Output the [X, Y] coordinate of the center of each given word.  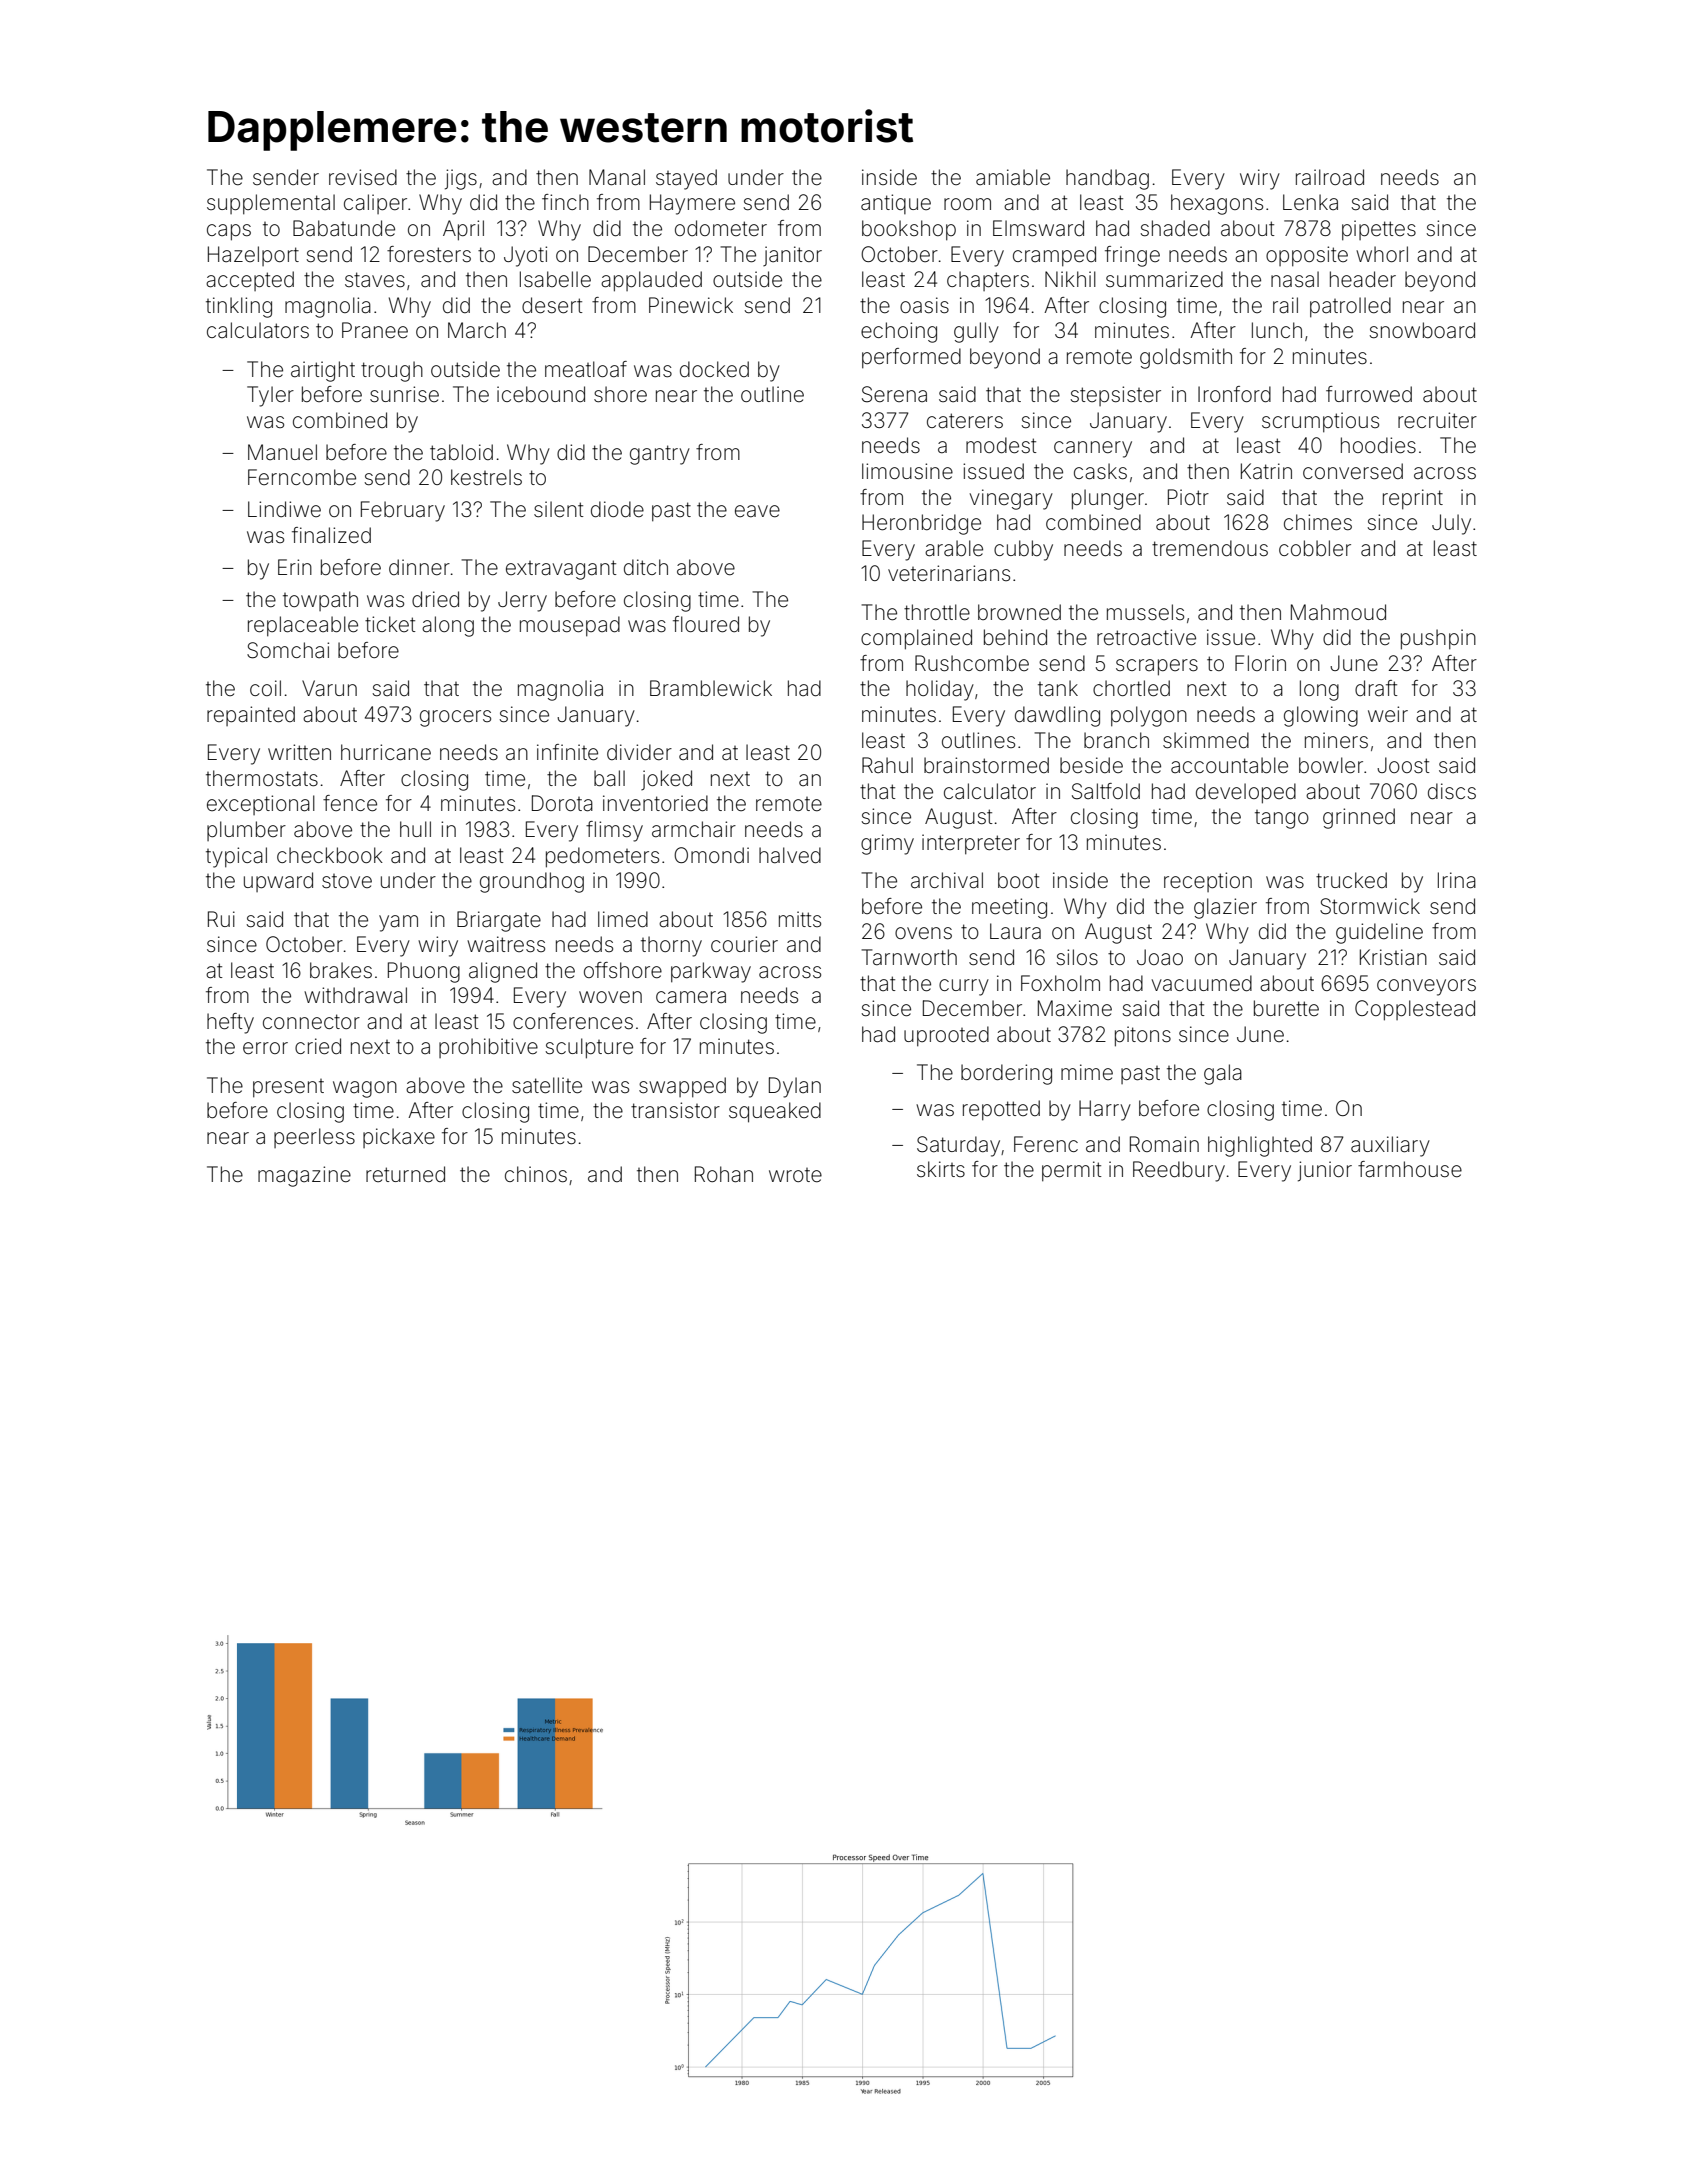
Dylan [795, 1087]
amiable [1013, 177]
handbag [1107, 179]
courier [744, 944]
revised [363, 177]
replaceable [303, 626]
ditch [646, 567]
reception [1208, 882]
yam [398, 923]
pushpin [1438, 639]
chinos [536, 1174]
